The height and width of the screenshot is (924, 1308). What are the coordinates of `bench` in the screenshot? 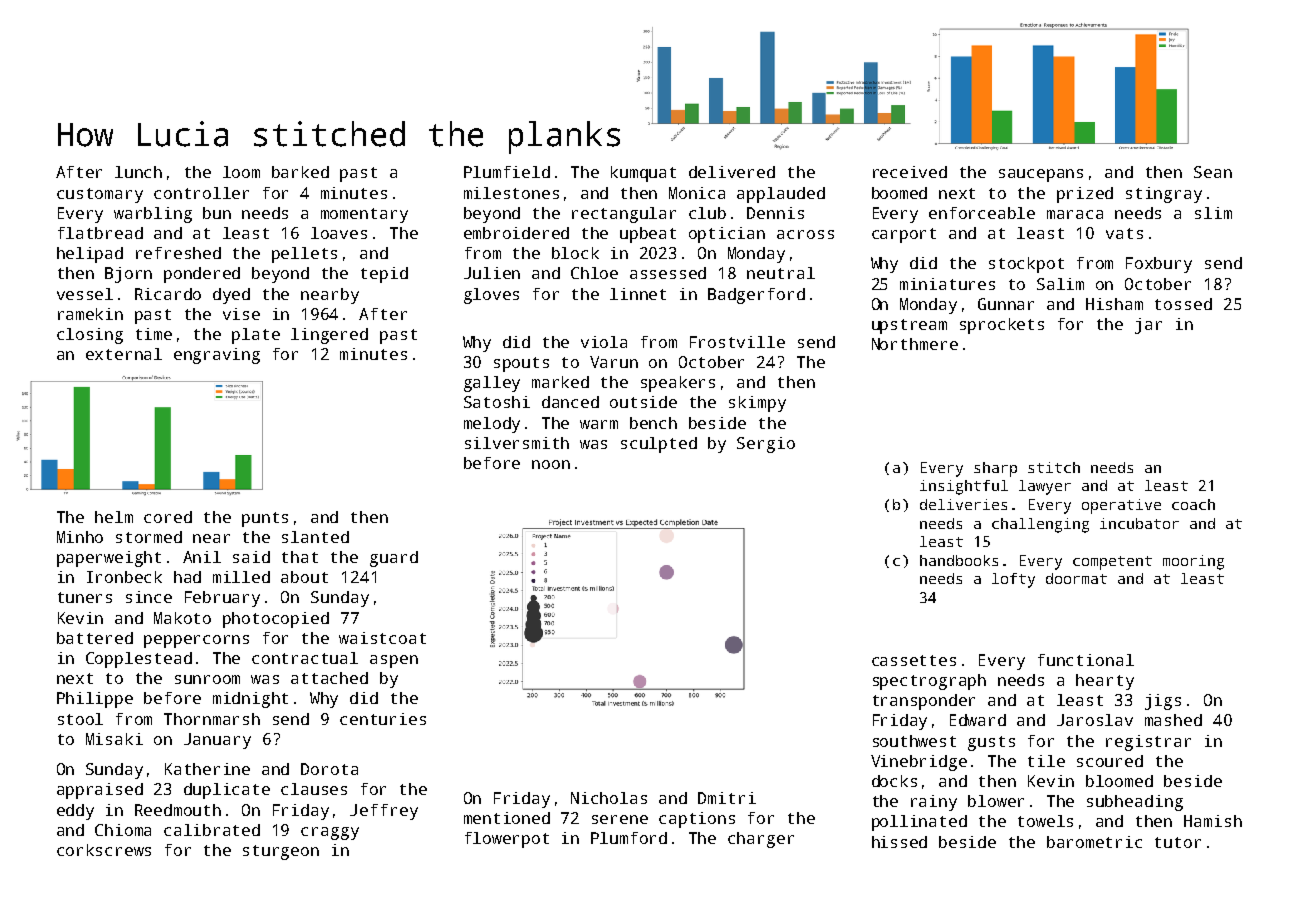 It's located at (653, 423).
